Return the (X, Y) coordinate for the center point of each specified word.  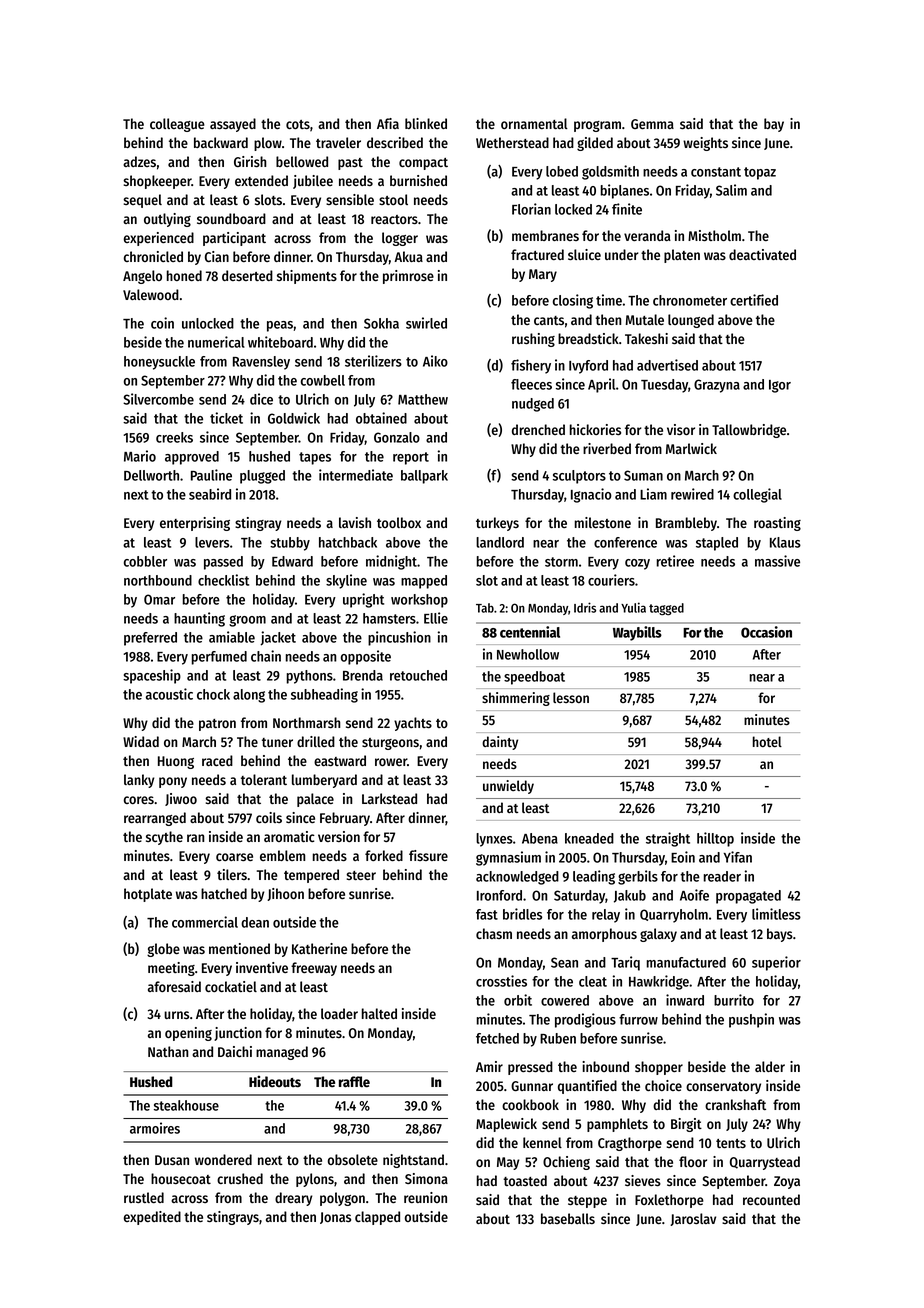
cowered (565, 1000)
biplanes (624, 191)
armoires (155, 1128)
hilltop (715, 839)
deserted (247, 275)
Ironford (499, 895)
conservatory (723, 1088)
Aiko (435, 361)
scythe (164, 838)
